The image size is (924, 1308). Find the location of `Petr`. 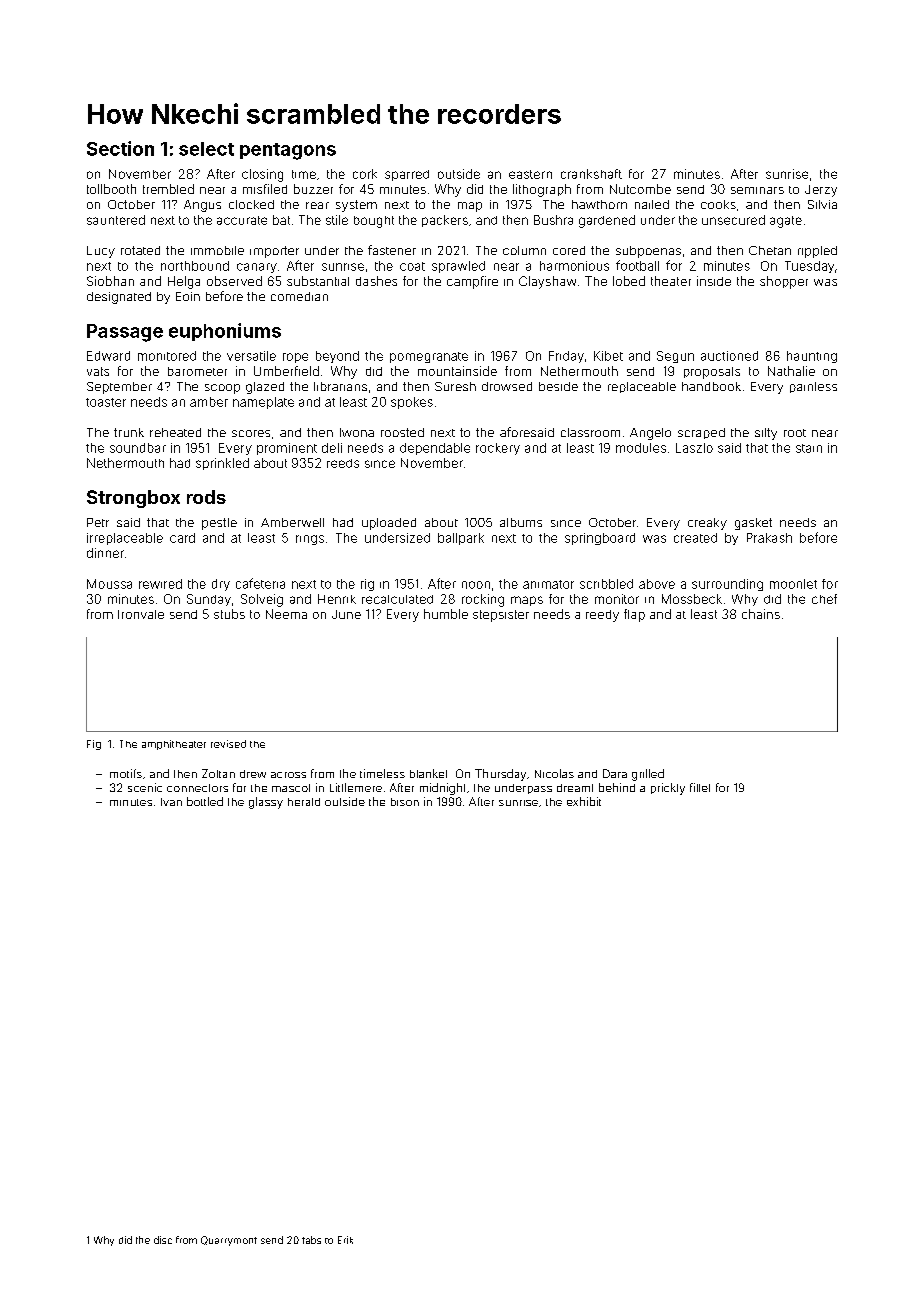

Petr is located at coordinates (98, 522).
